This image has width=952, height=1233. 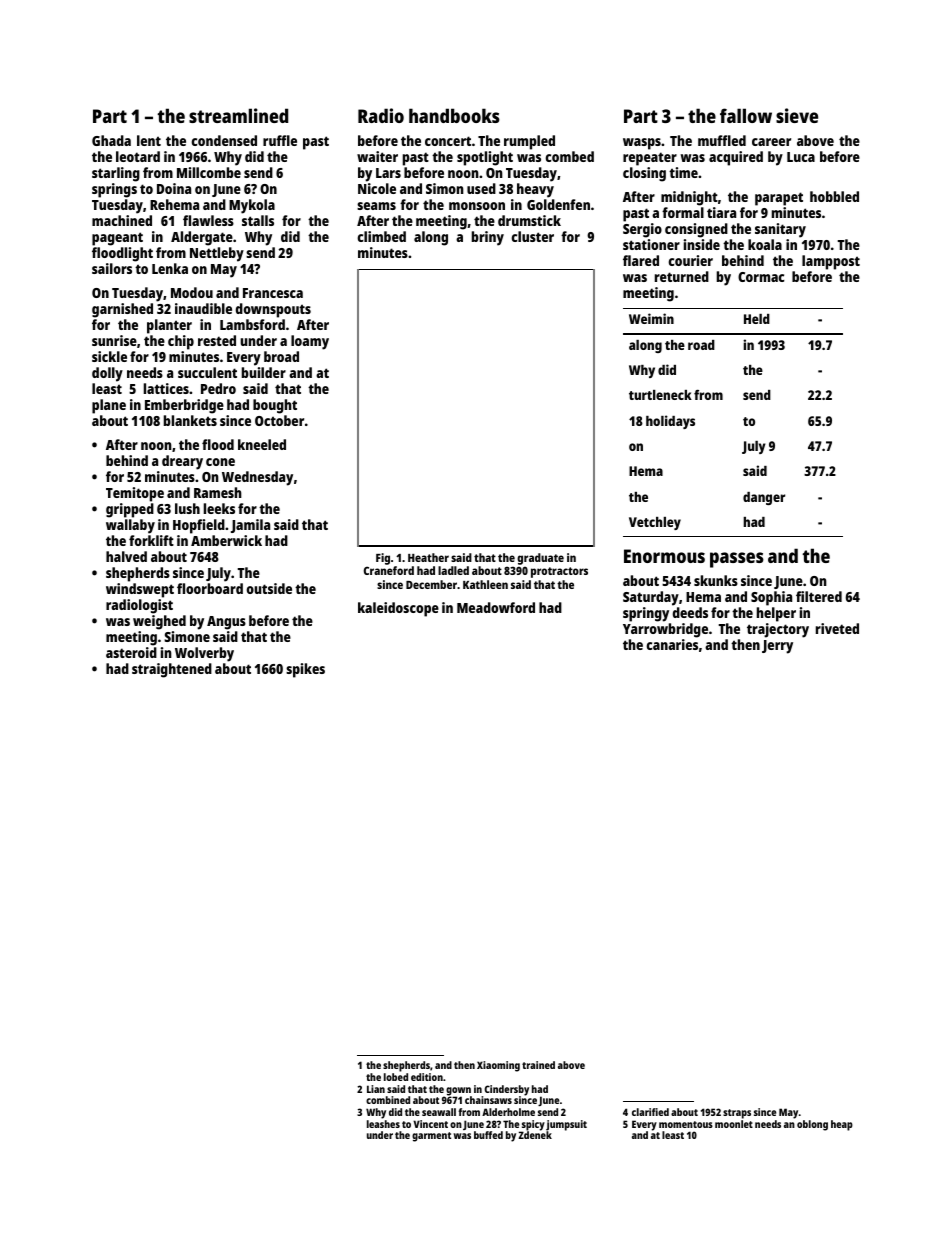 I want to click on handbooks, so click(x=454, y=115).
